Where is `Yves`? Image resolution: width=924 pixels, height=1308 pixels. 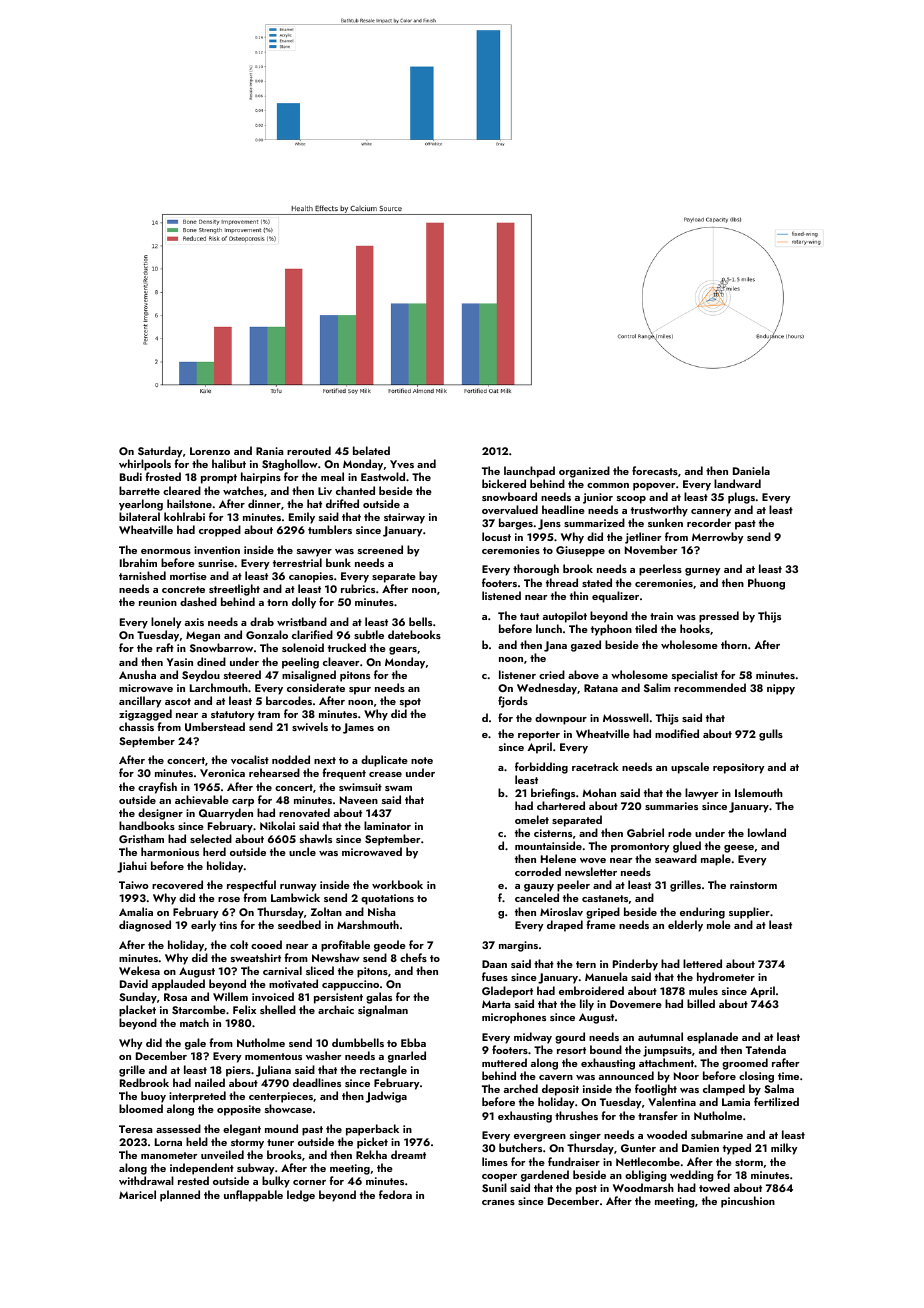
Yves is located at coordinates (402, 464).
